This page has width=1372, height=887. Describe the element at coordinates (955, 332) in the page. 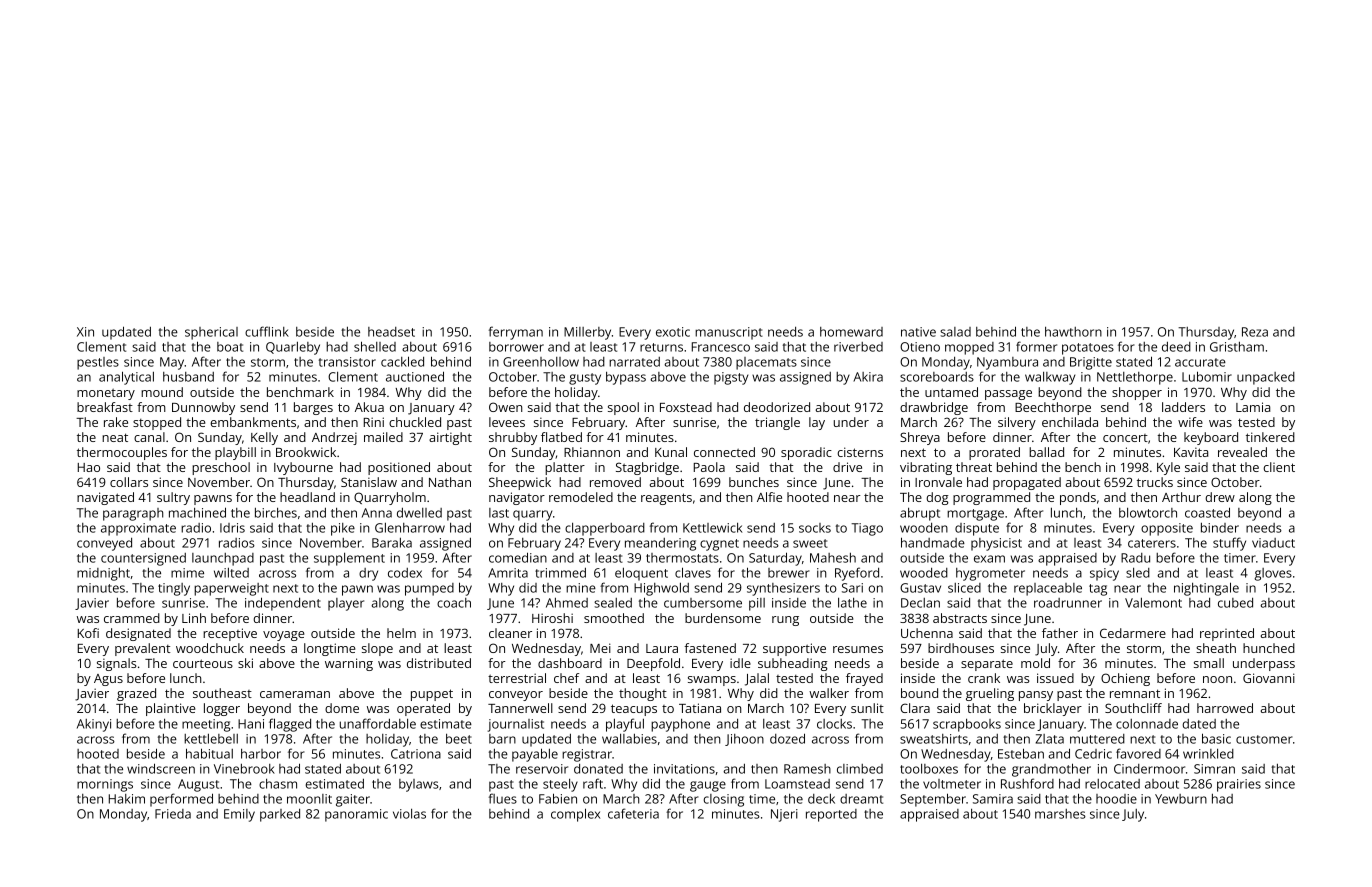

I see `salad` at that location.
